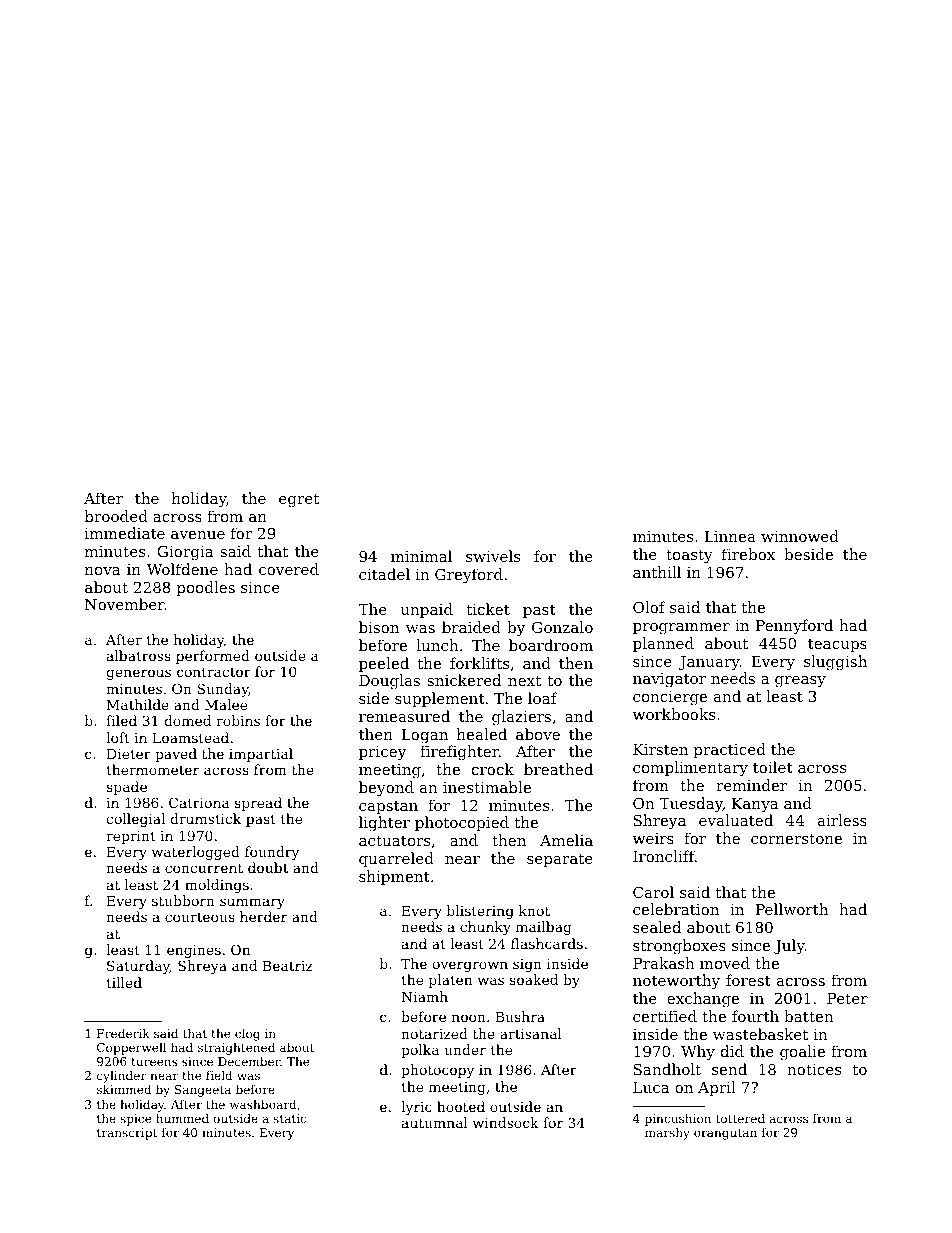 The width and height of the screenshot is (952, 1233). Describe the element at coordinates (531, 1033) in the screenshot. I see `artisanal` at that location.
